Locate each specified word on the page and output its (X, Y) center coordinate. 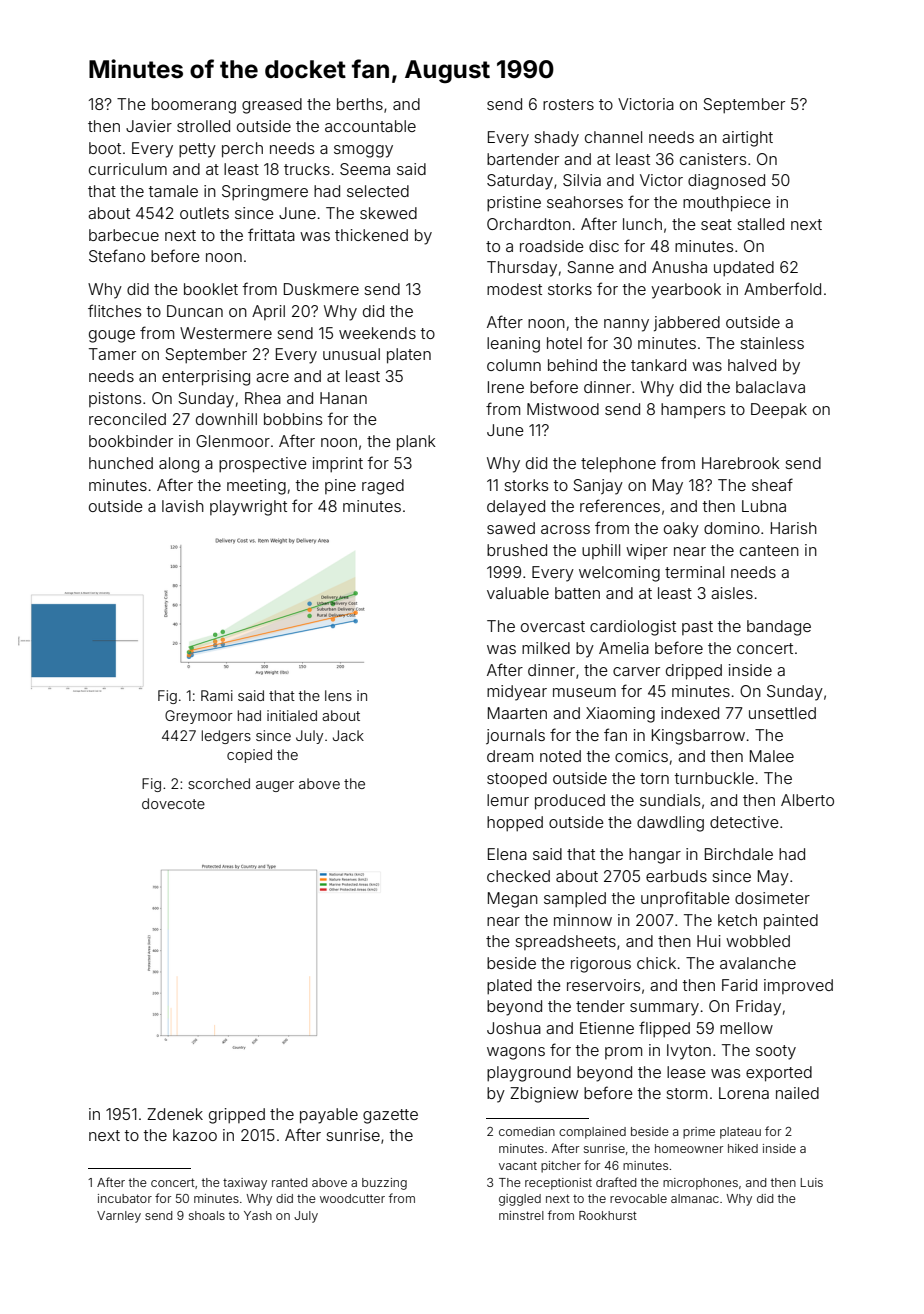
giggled (520, 1200)
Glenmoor (233, 441)
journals (515, 736)
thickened (371, 235)
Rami (217, 695)
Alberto (807, 800)
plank (416, 443)
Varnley (119, 1217)
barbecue (124, 235)
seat (716, 224)
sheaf (772, 484)
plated (509, 986)
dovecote (173, 803)
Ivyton (689, 1052)
